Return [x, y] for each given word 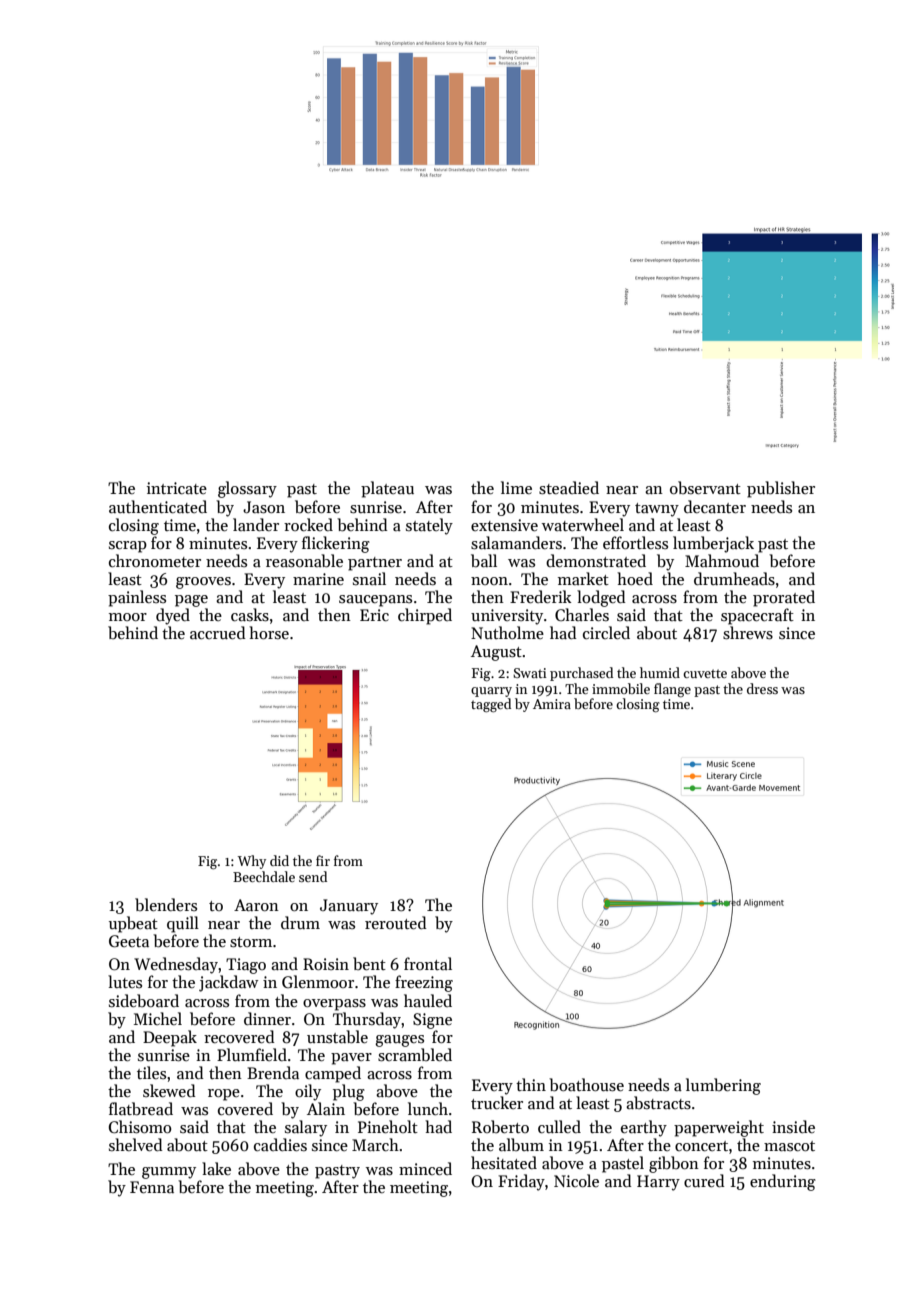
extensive [504, 525]
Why [252, 862]
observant [705, 487]
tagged [491, 705]
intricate [177, 488]
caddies [280, 1144]
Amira [552, 704]
